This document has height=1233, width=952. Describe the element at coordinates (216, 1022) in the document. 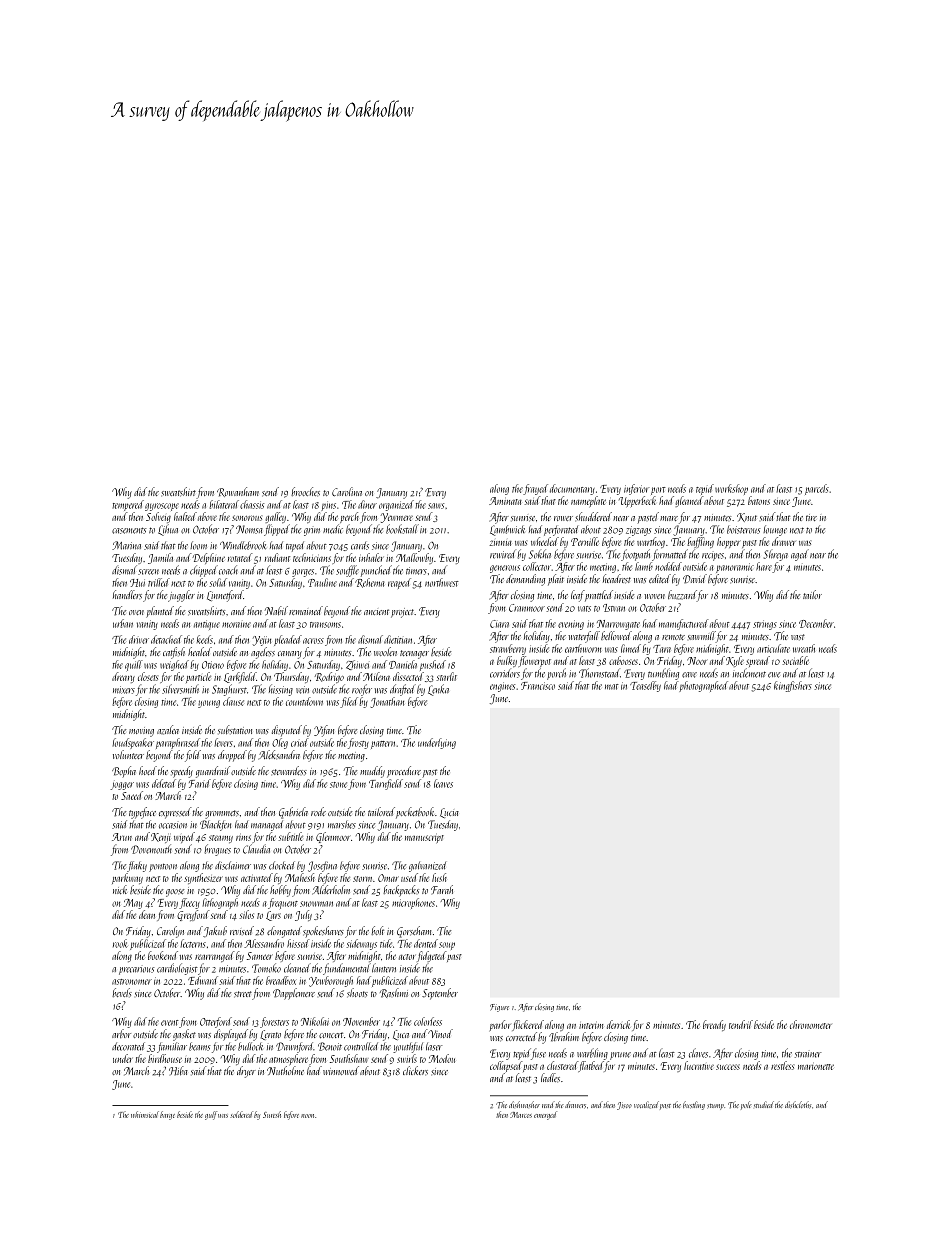

I see `Otterford` at that location.
